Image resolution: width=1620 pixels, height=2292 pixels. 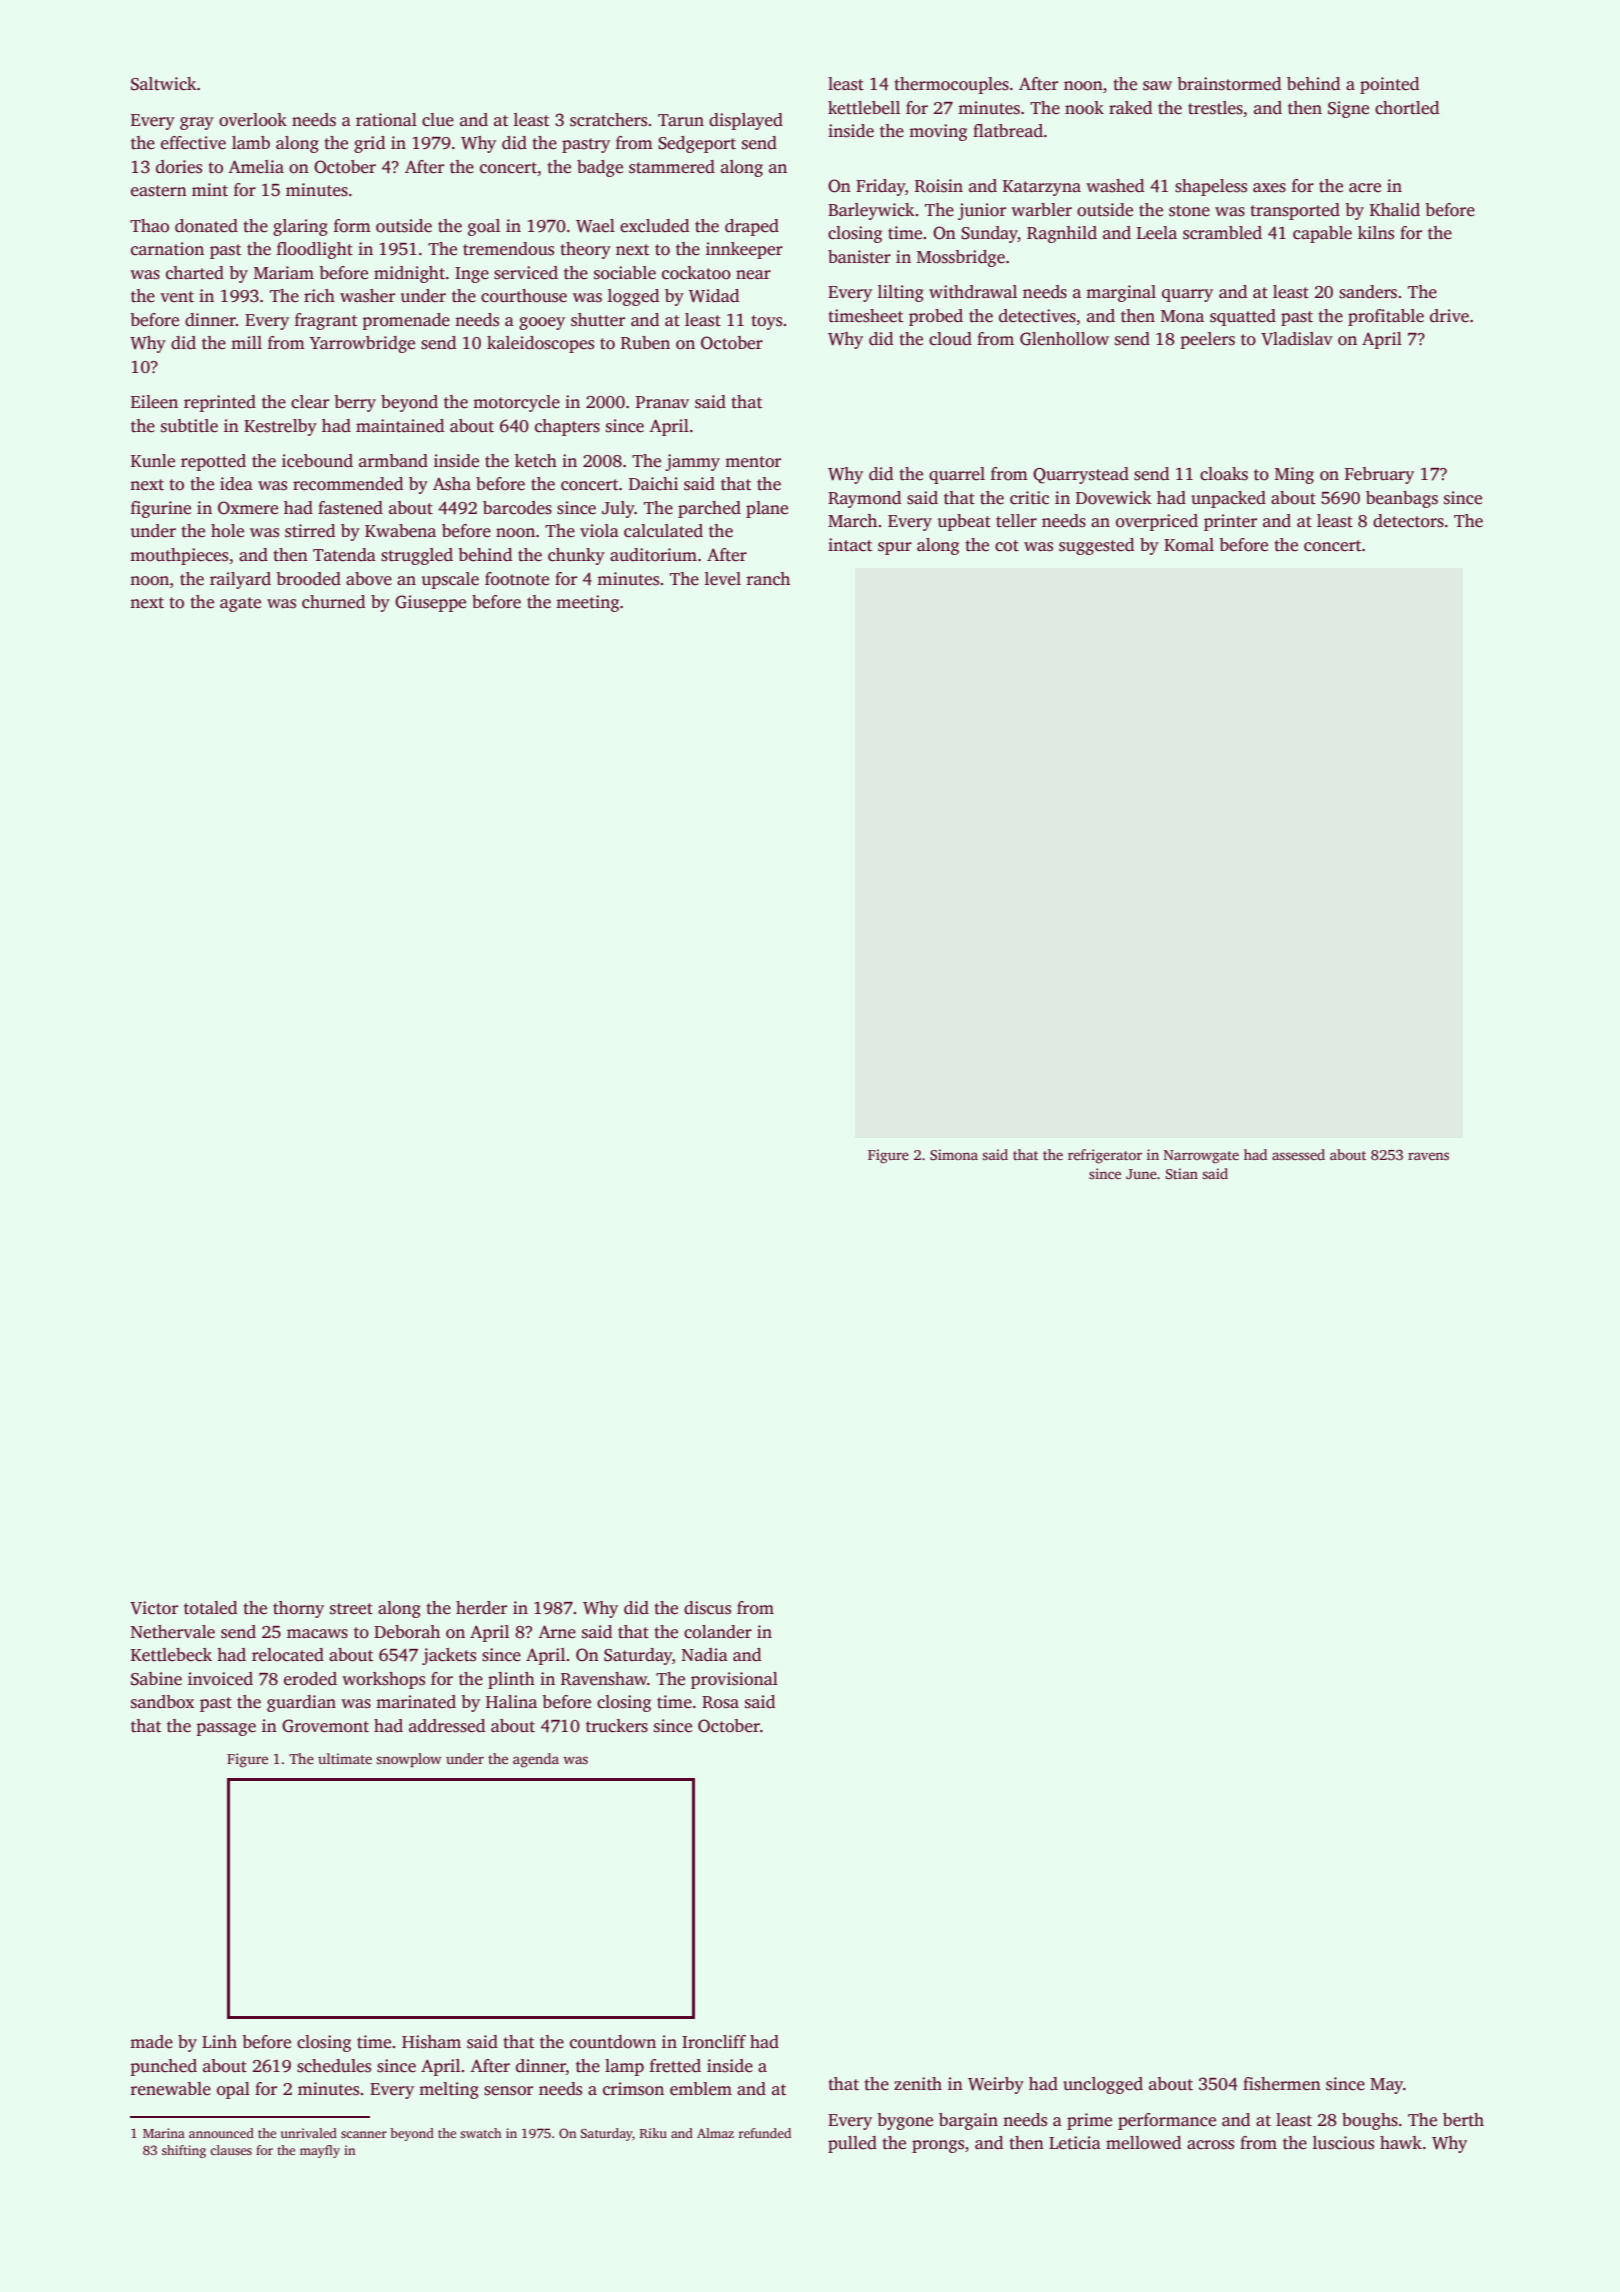 I want to click on emblem, so click(x=701, y=2089).
